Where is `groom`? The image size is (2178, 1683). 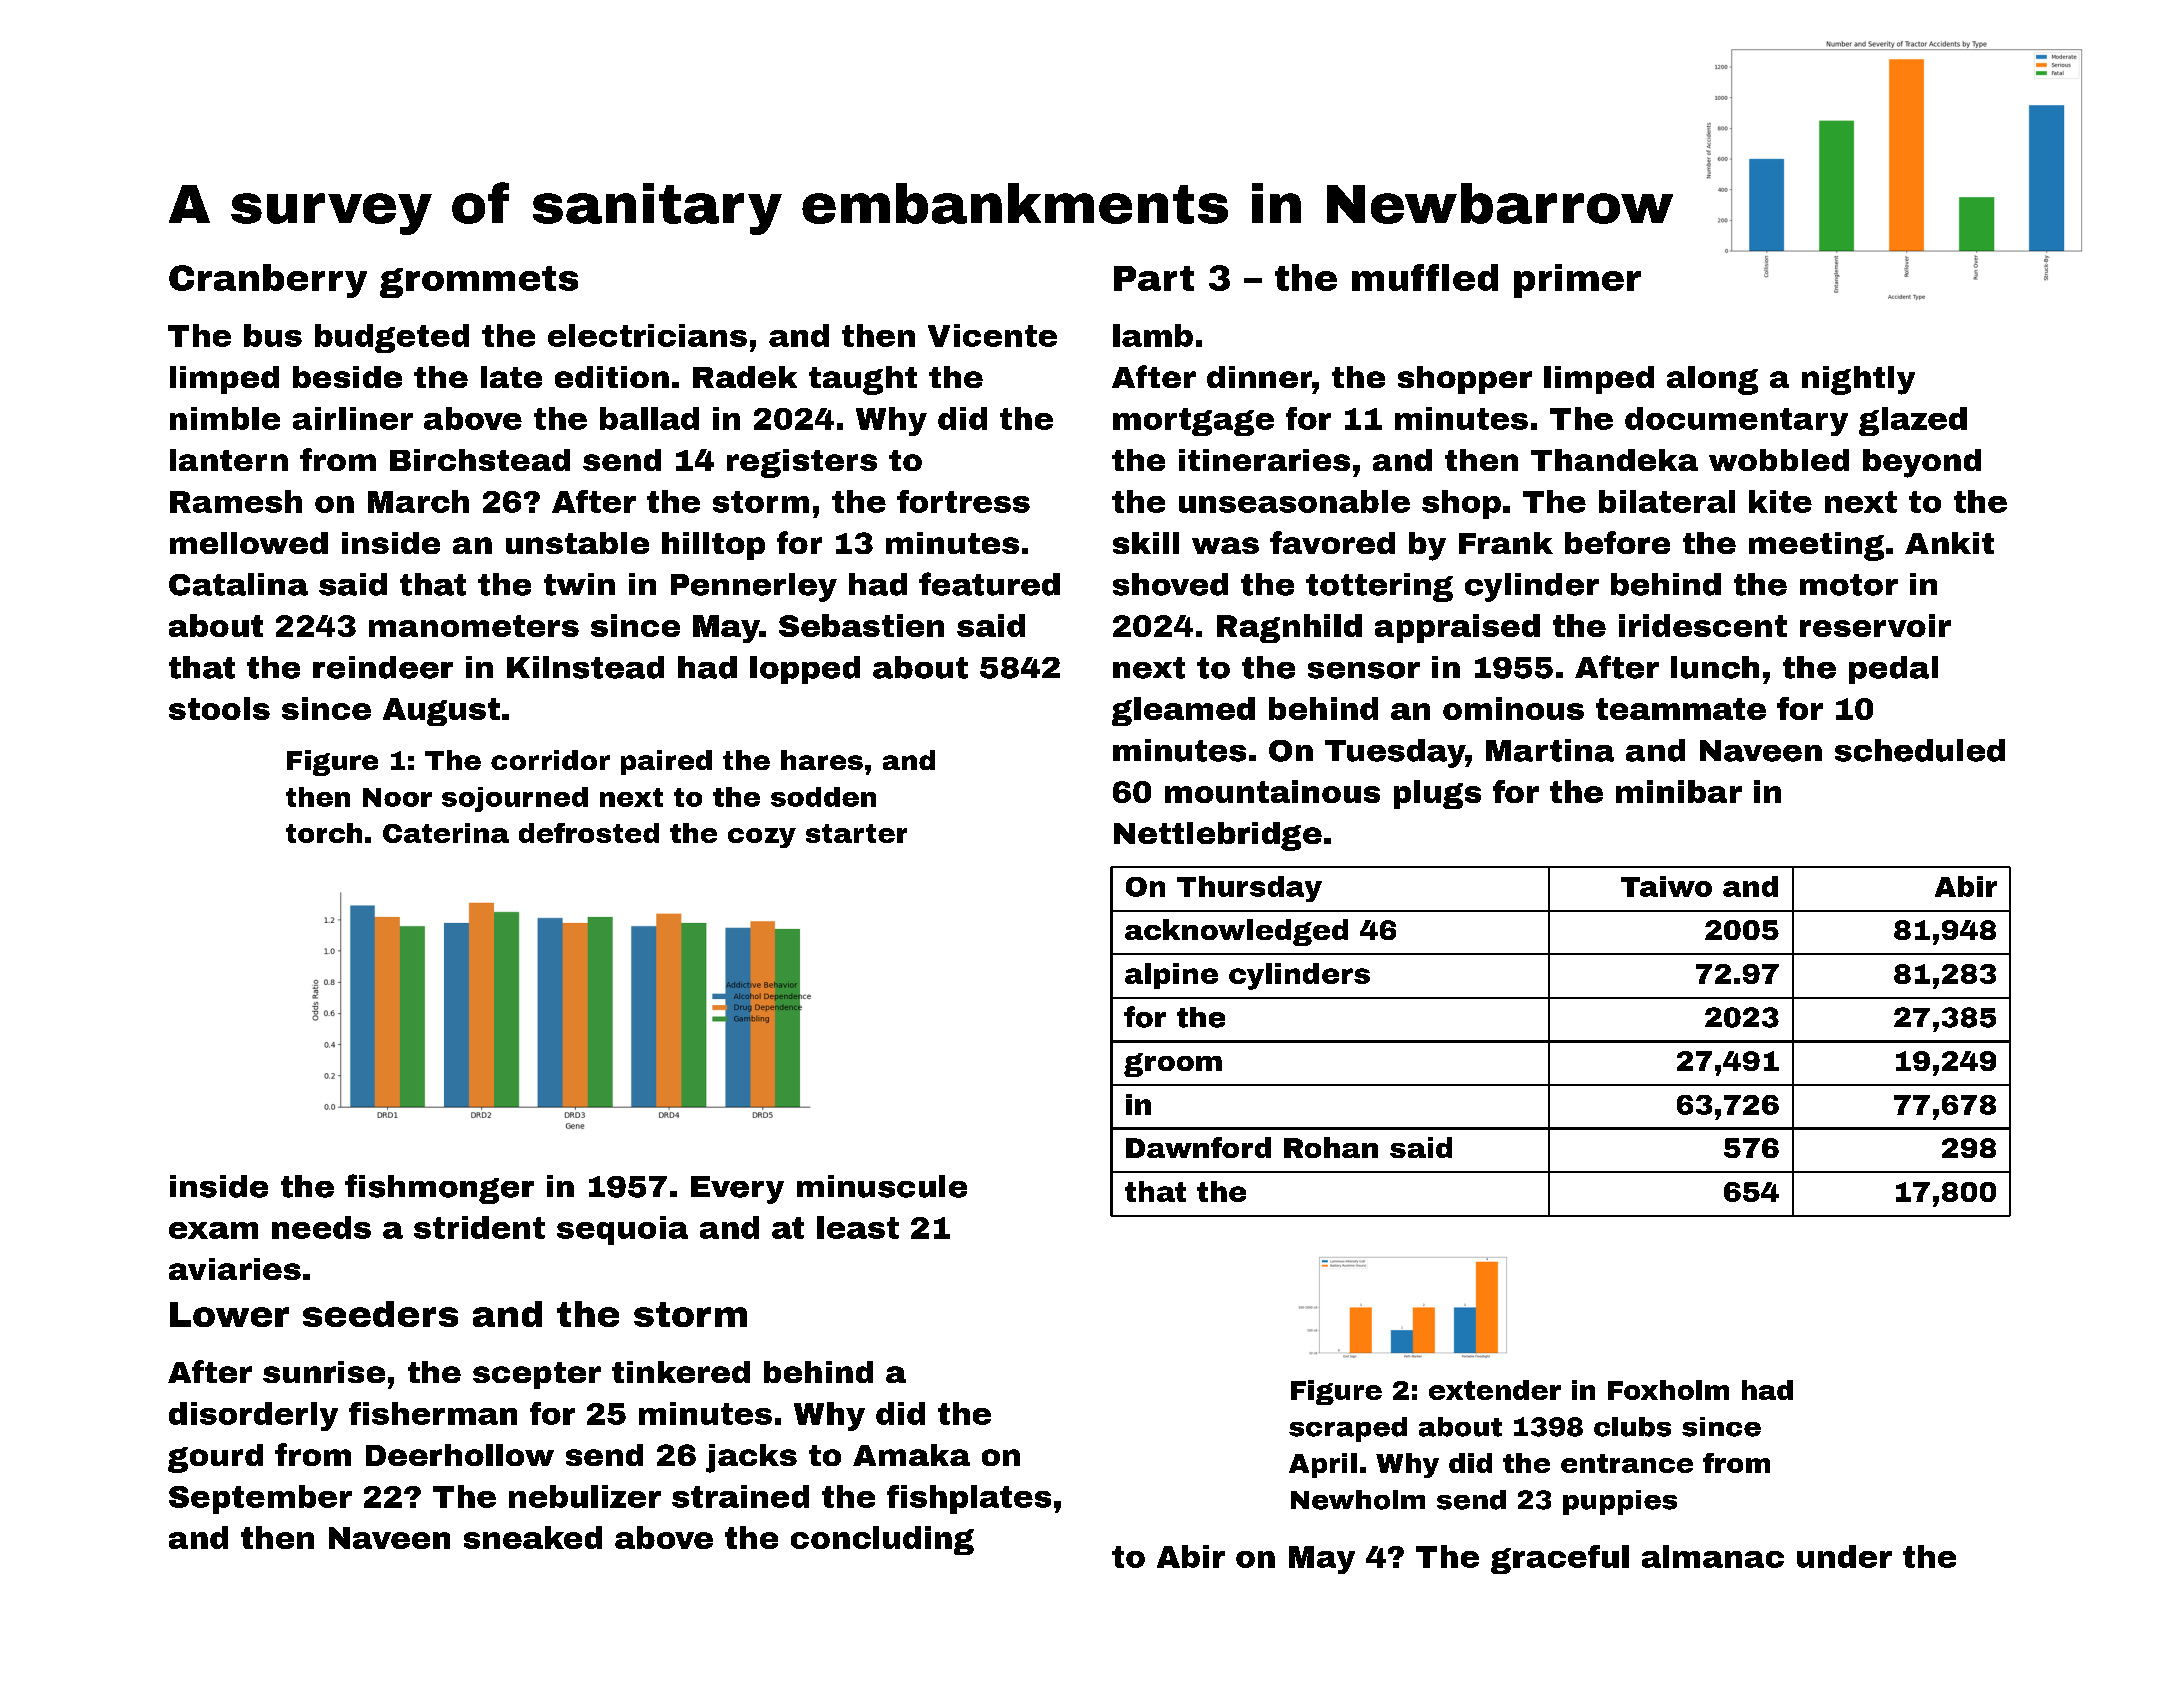 groom is located at coordinates (1173, 1065).
